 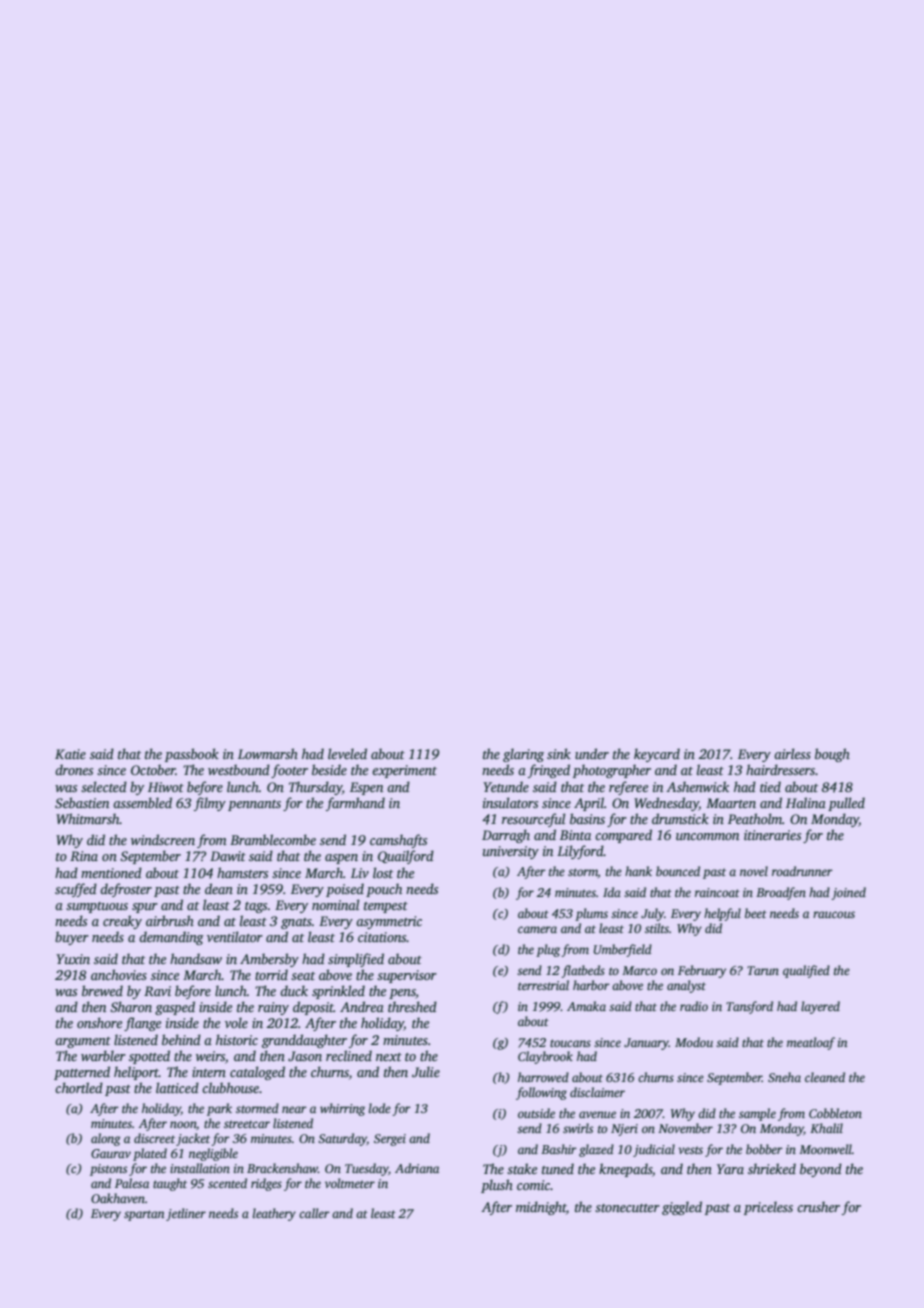 I want to click on Halina, so click(x=806, y=802).
